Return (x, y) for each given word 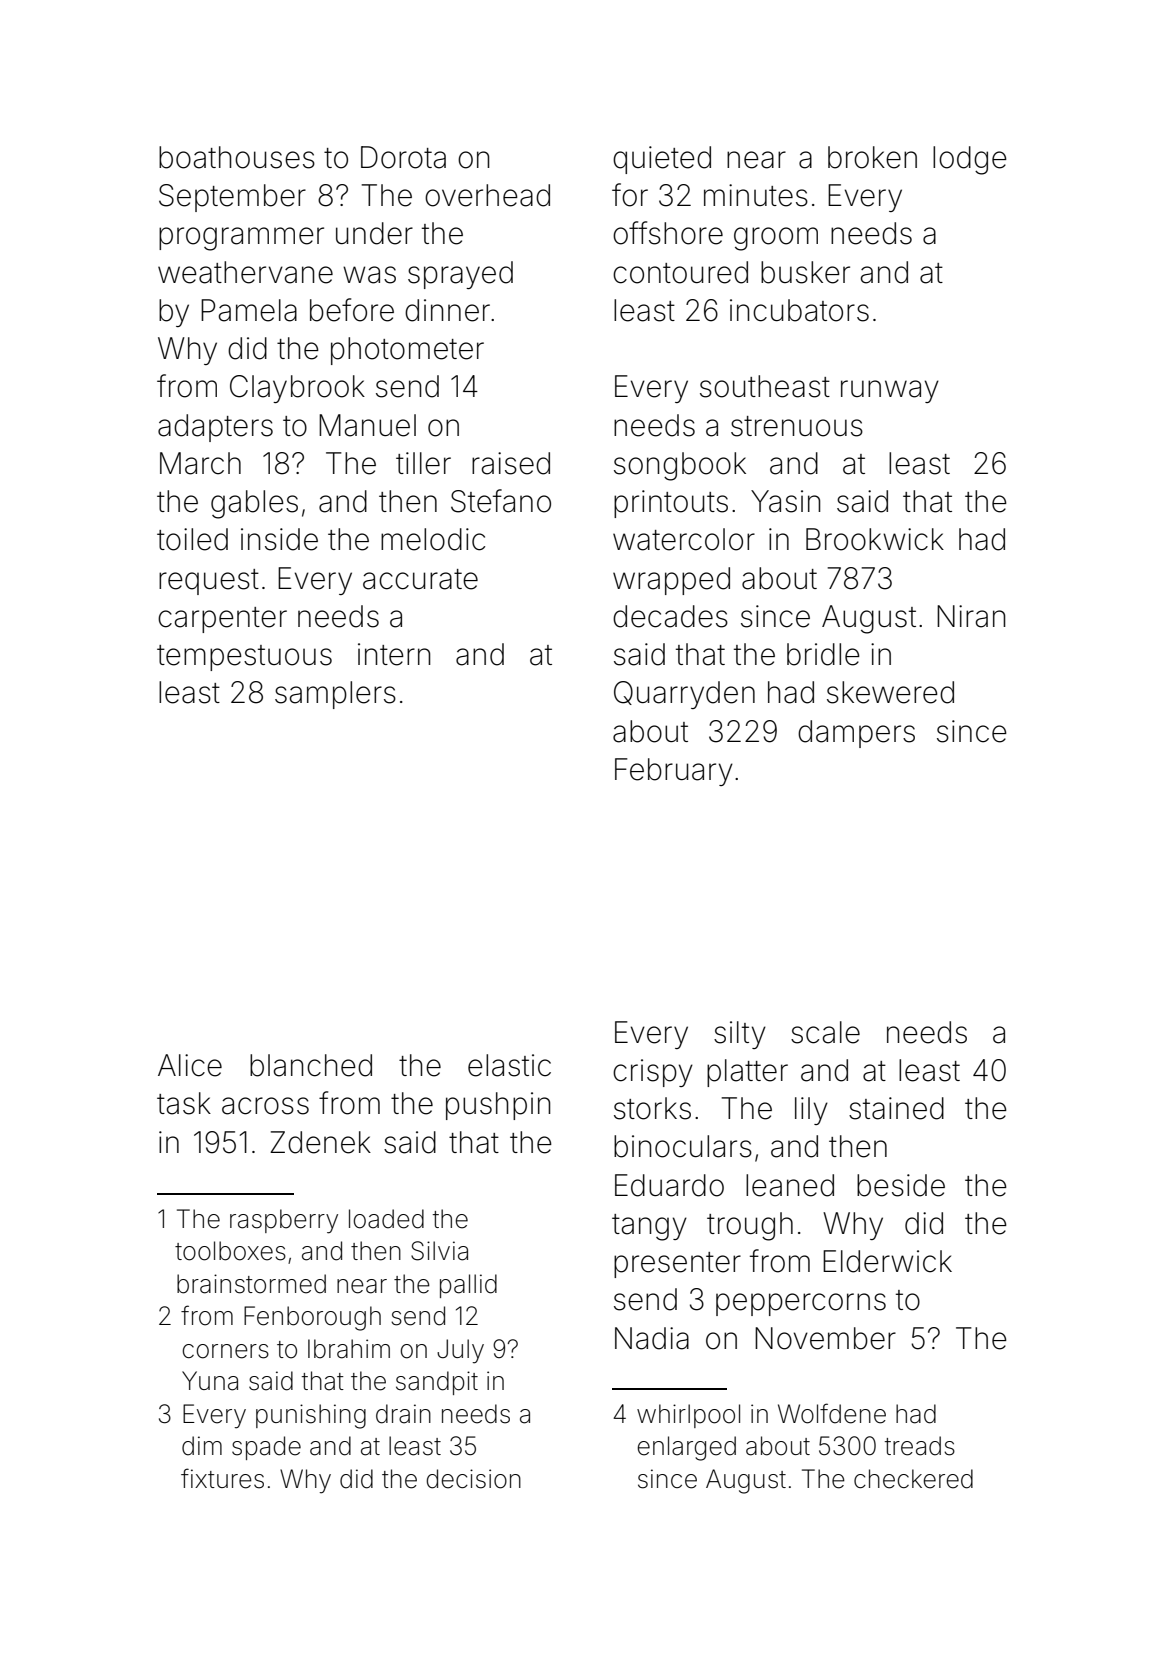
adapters (215, 428)
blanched (311, 1065)
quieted (662, 160)
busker (805, 272)
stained (896, 1108)
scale (825, 1032)
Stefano (501, 501)
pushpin (498, 1106)
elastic (509, 1065)
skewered (890, 692)
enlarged (687, 1448)
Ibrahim (349, 1349)
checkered (913, 1479)
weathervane (245, 272)
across (265, 1106)
